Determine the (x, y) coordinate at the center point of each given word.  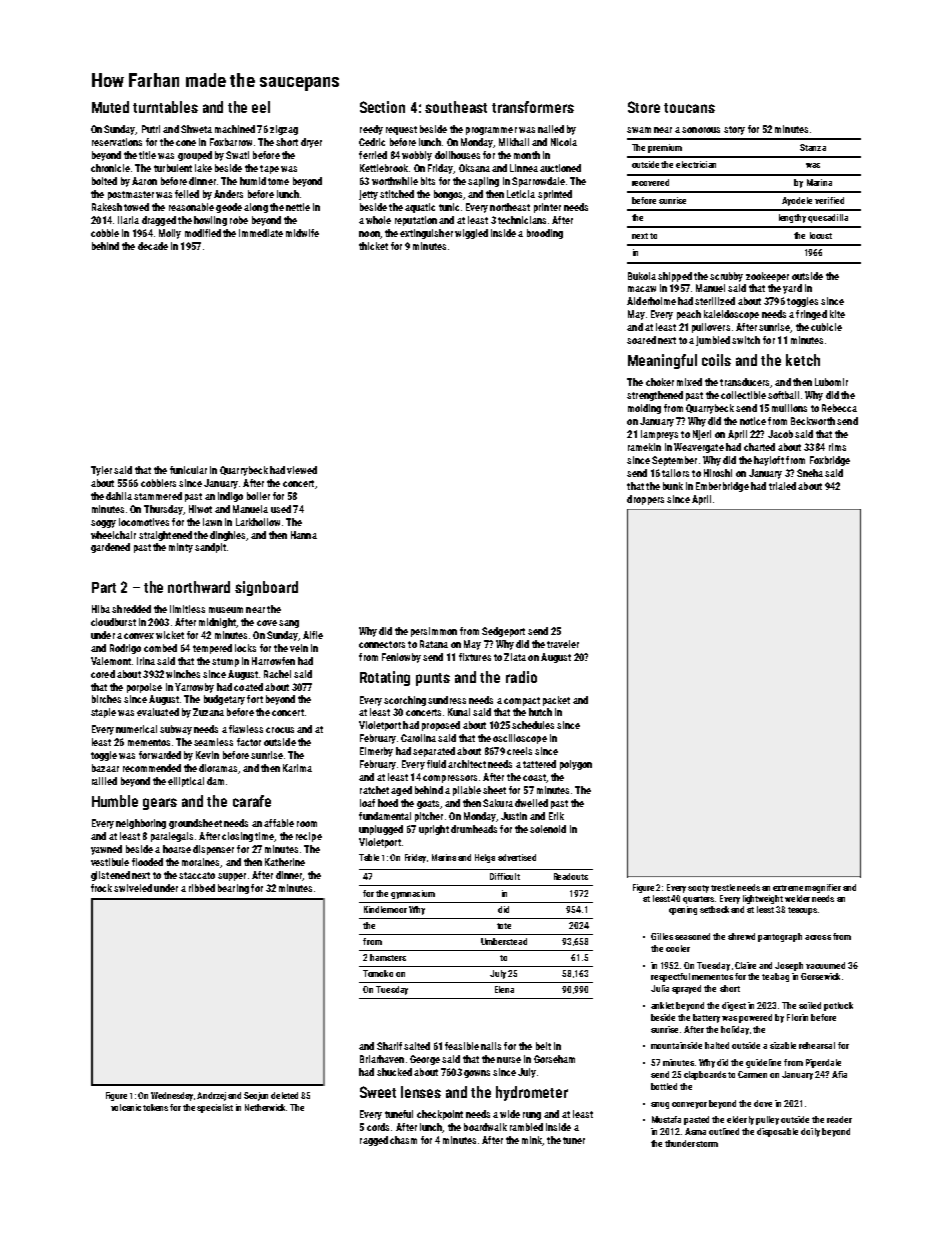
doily (810, 1132)
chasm (403, 1140)
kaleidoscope (731, 315)
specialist (215, 1108)
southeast (456, 107)
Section (382, 107)
